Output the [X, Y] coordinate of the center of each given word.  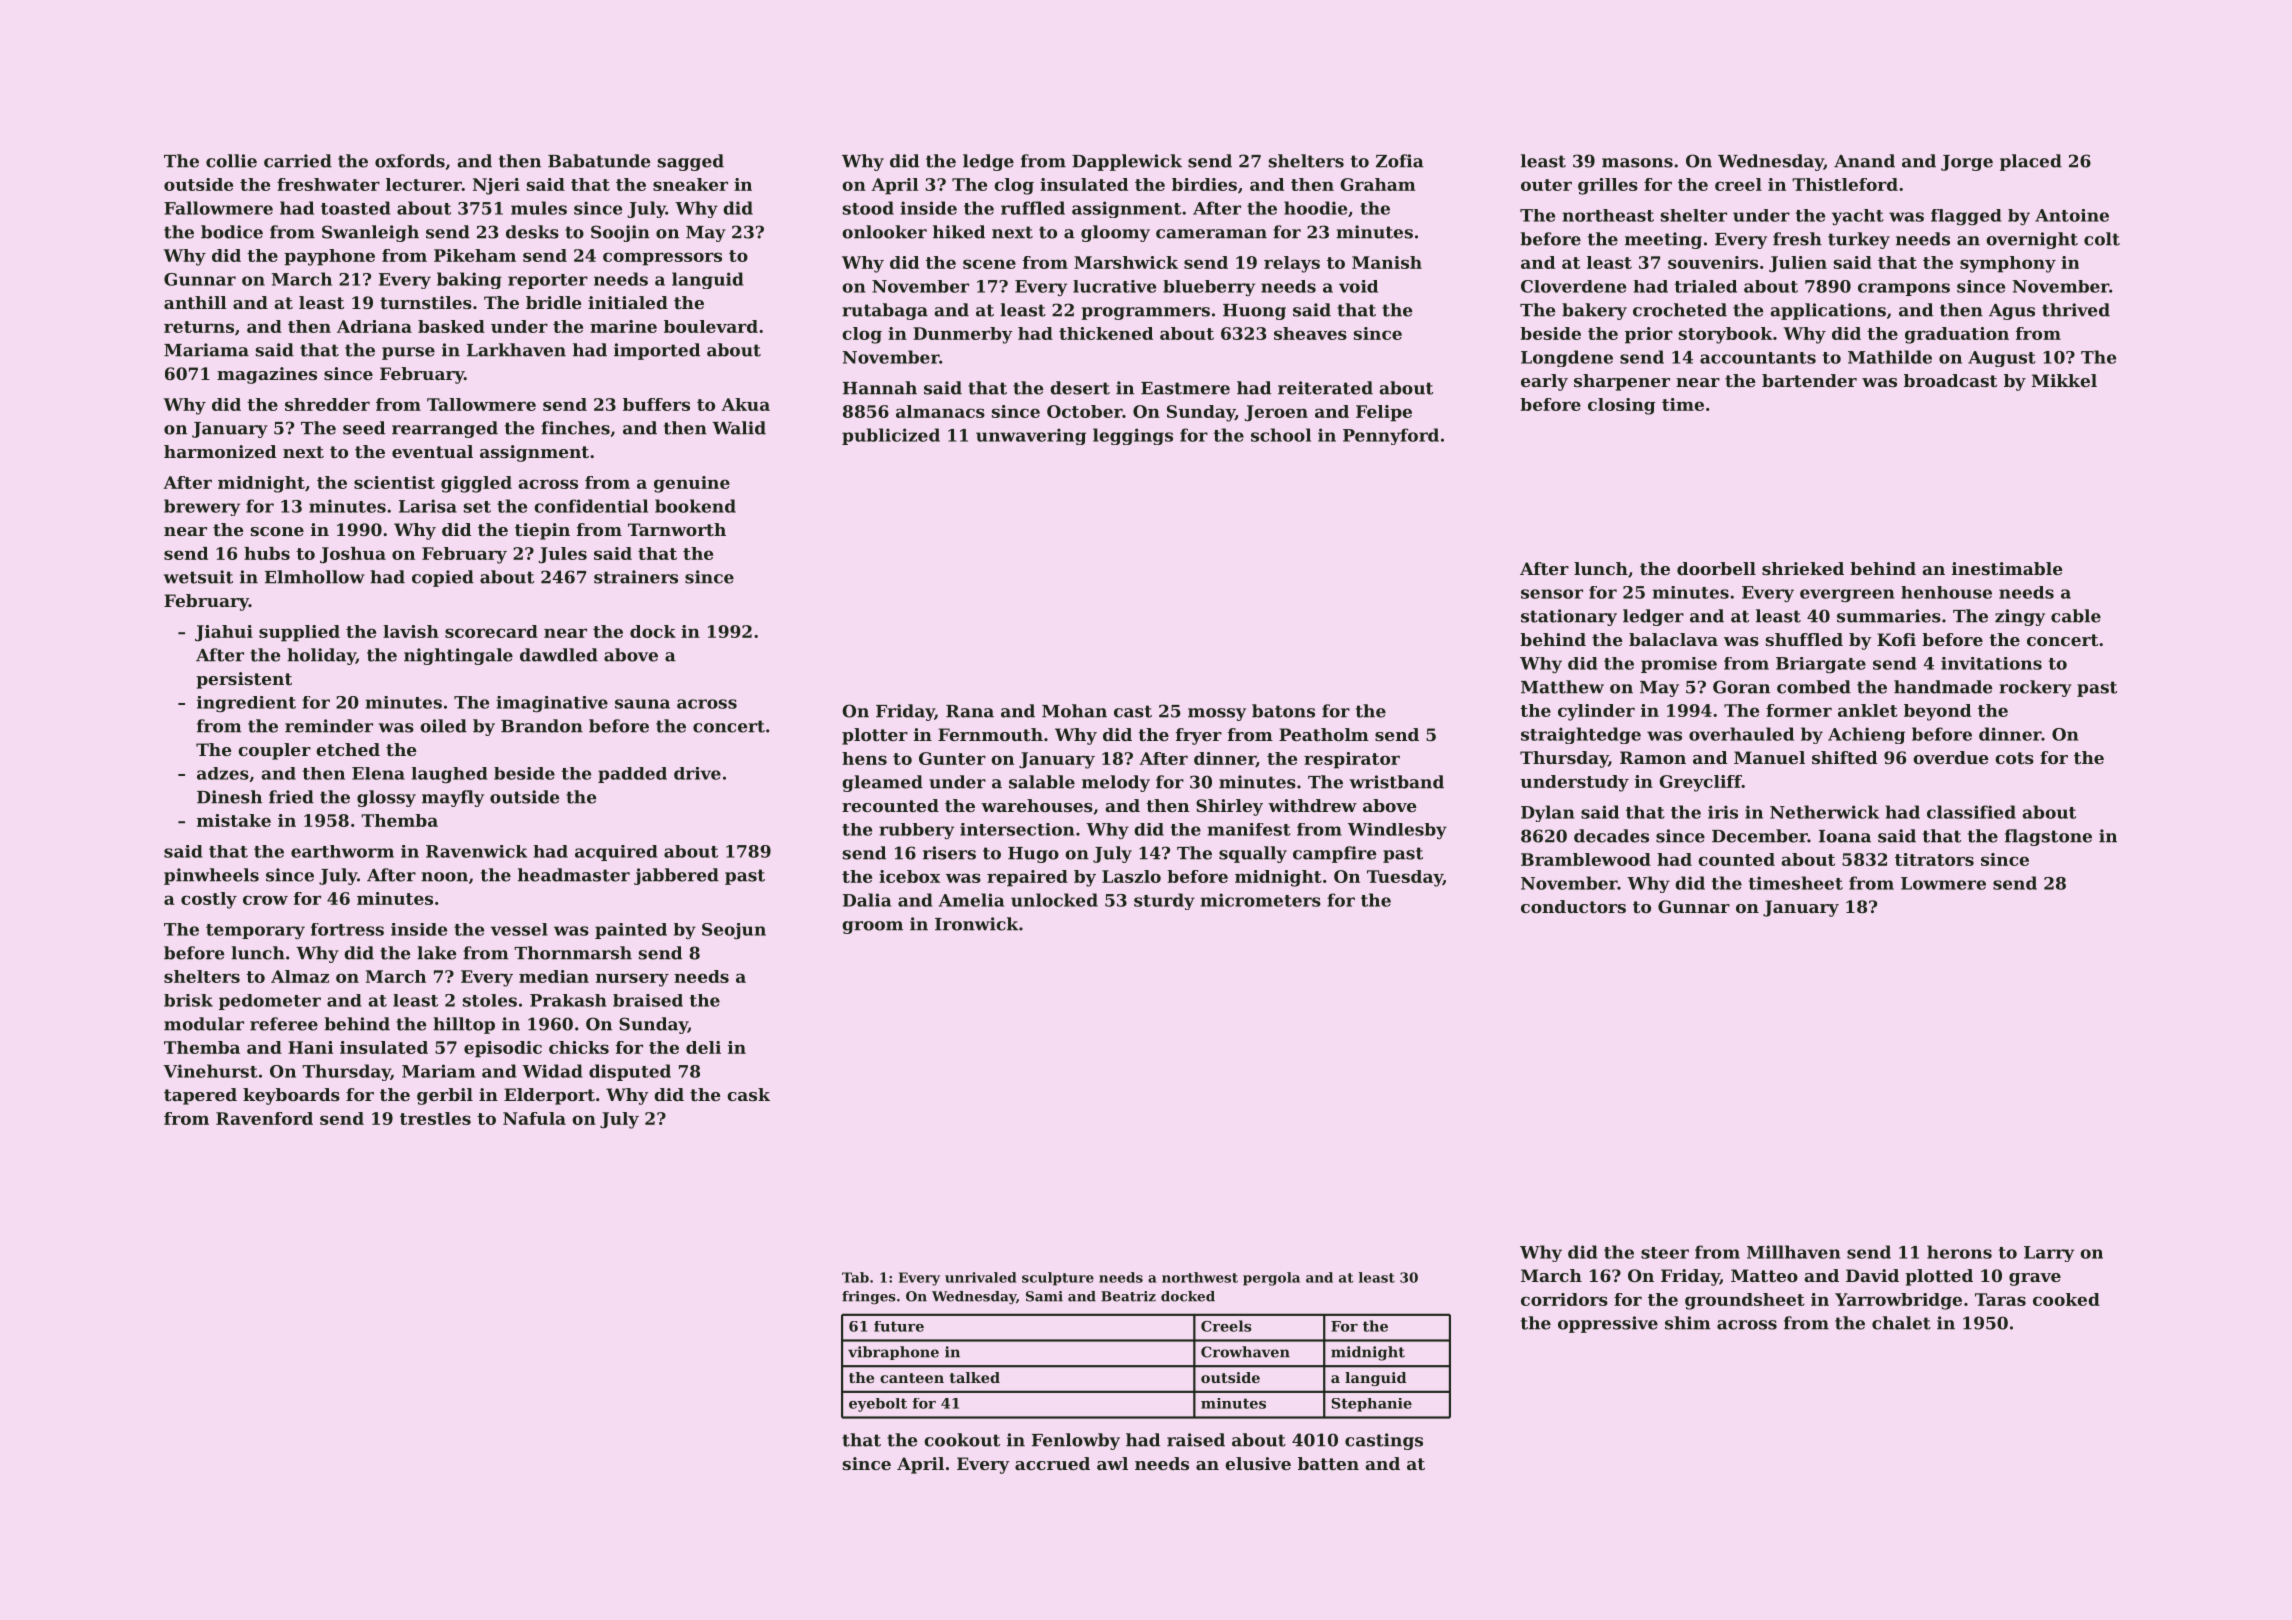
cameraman [1211, 234]
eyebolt [878, 1405]
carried [298, 161]
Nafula [534, 1118]
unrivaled [980, 1277]
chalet [1901, 1323]
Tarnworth [677, 529]
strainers [636, 577]
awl [1112, 1463]
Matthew [1562, 687]
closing [1621, 406]
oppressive [1608, 1324]
